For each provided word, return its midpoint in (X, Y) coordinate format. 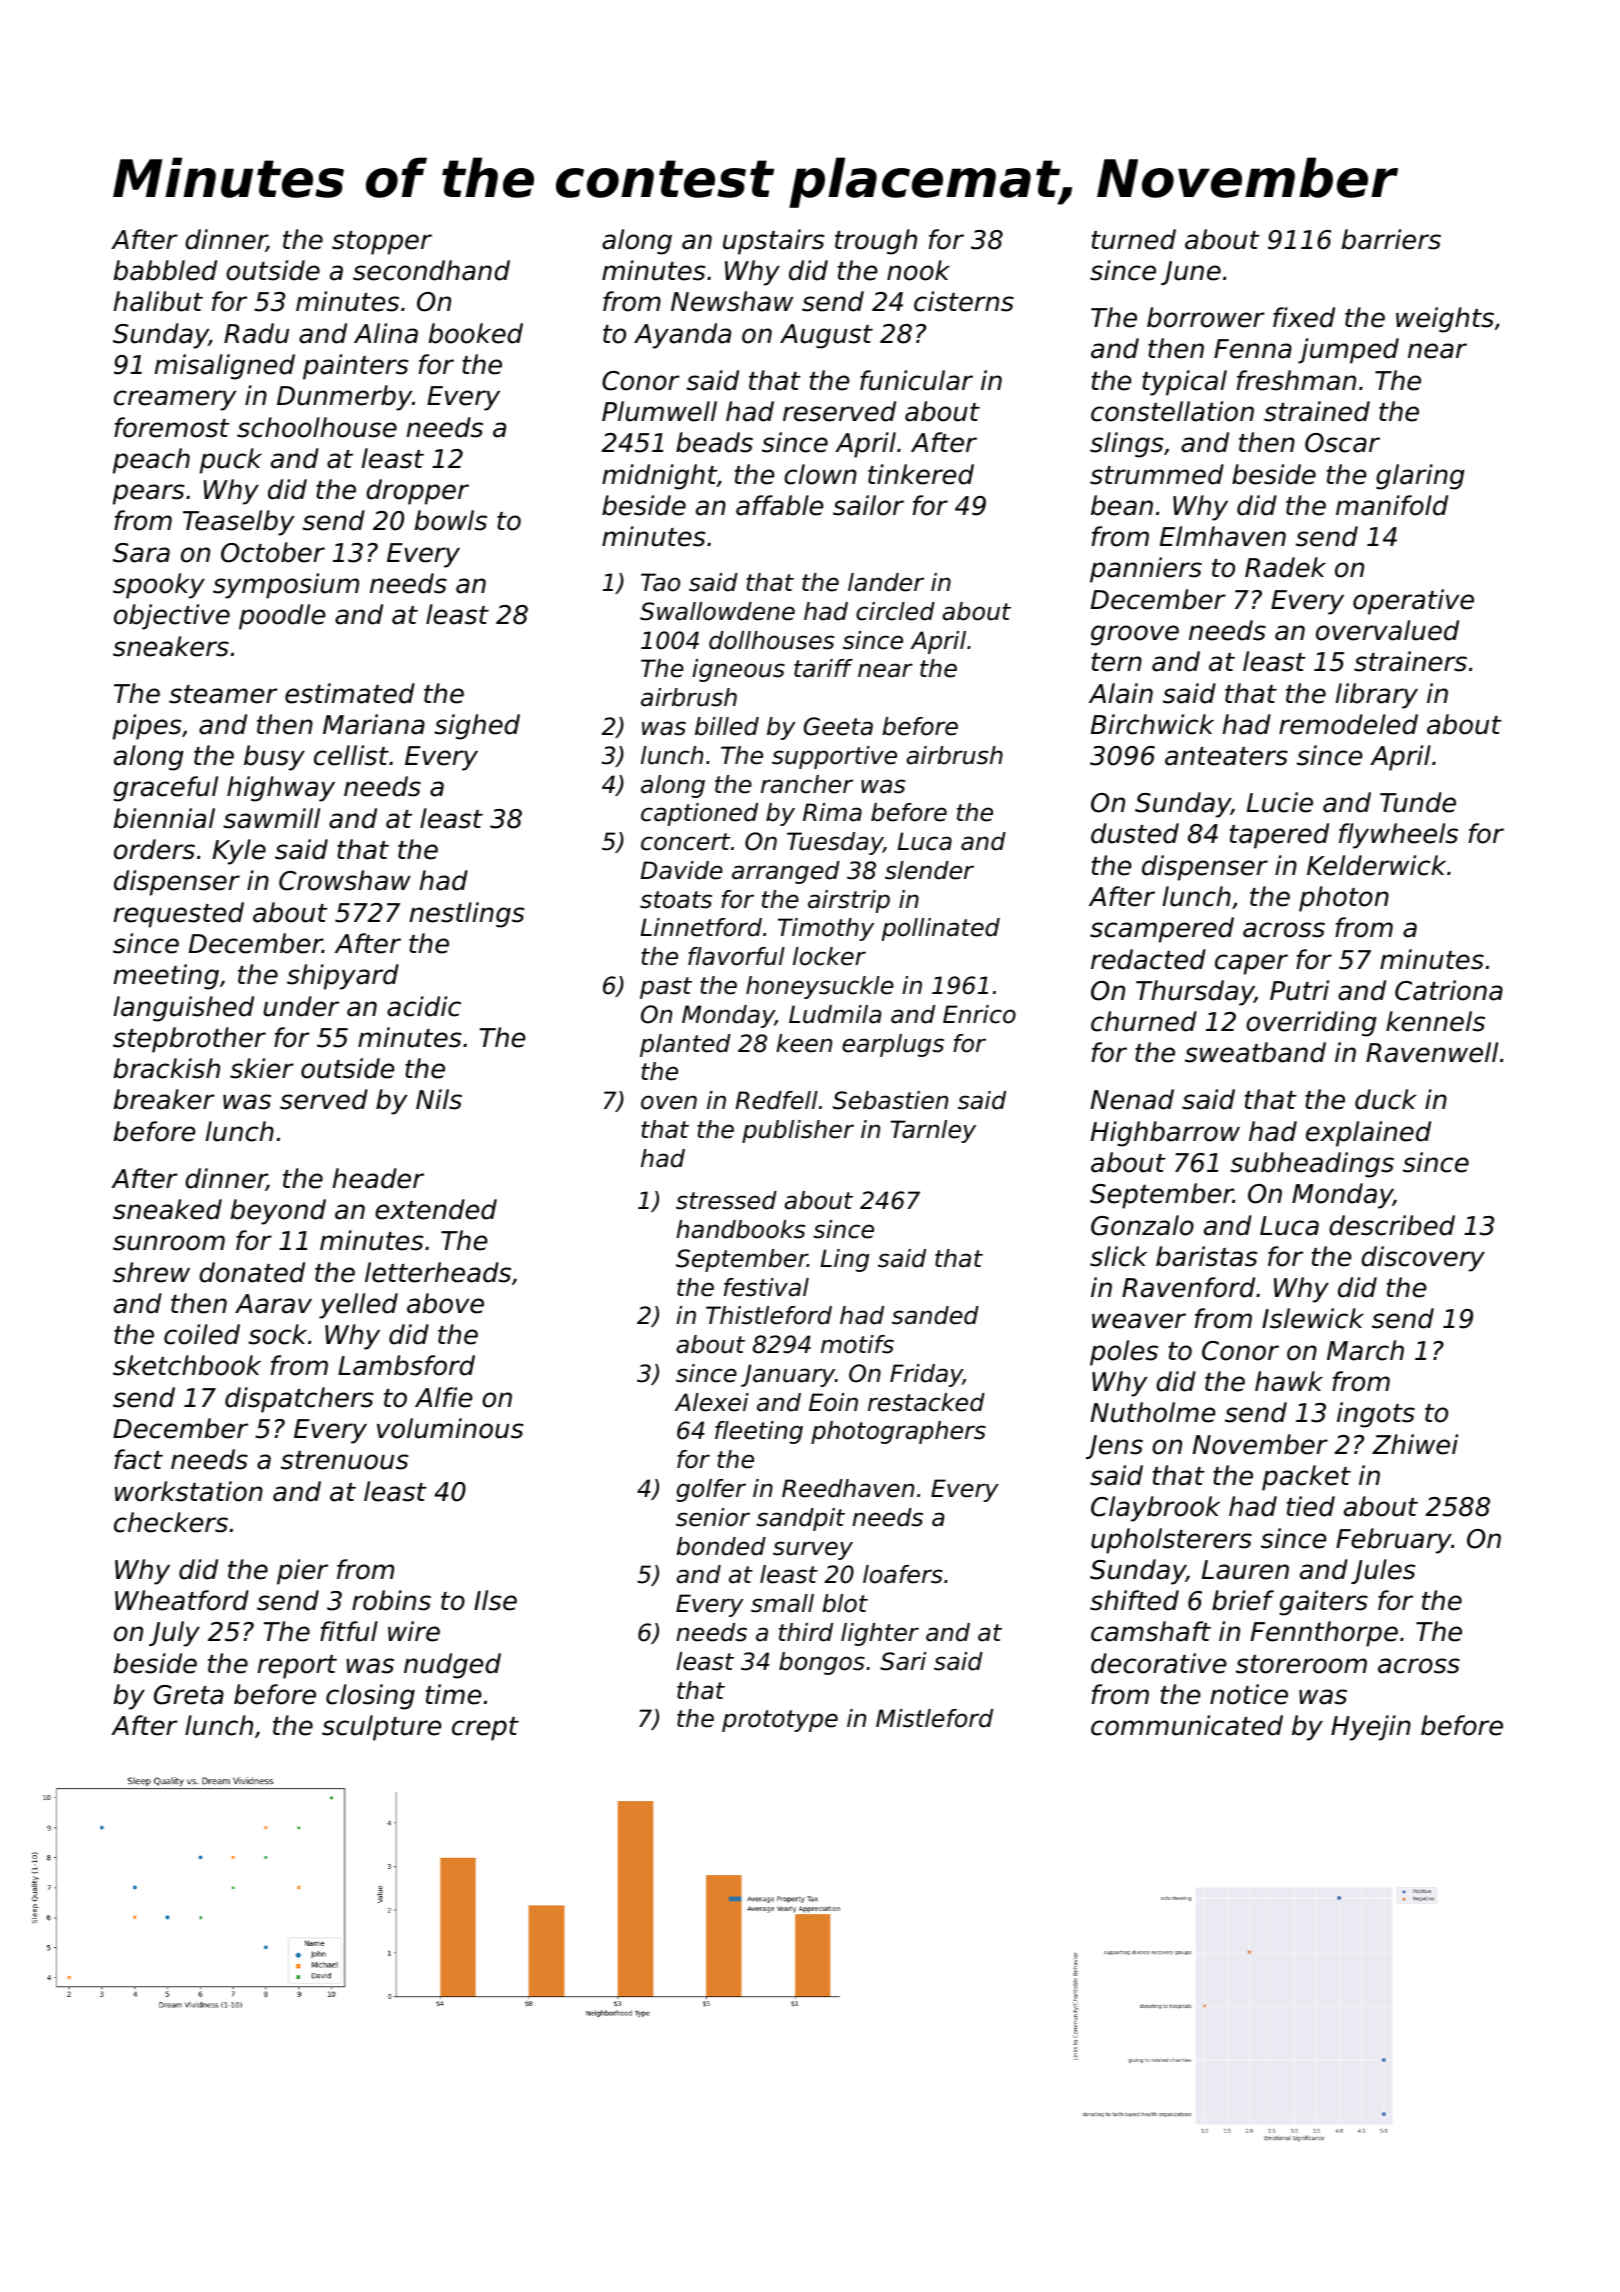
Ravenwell (1432, 1052)
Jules (1383, 1571)
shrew (151, 1272)
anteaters (1226, 756)
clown (820, 474)
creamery (175, 400)
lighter (880, 1634)
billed (727, 726)
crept (485, 1729)
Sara (141, 553)
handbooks (740, 1229)
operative (1413, 602)
